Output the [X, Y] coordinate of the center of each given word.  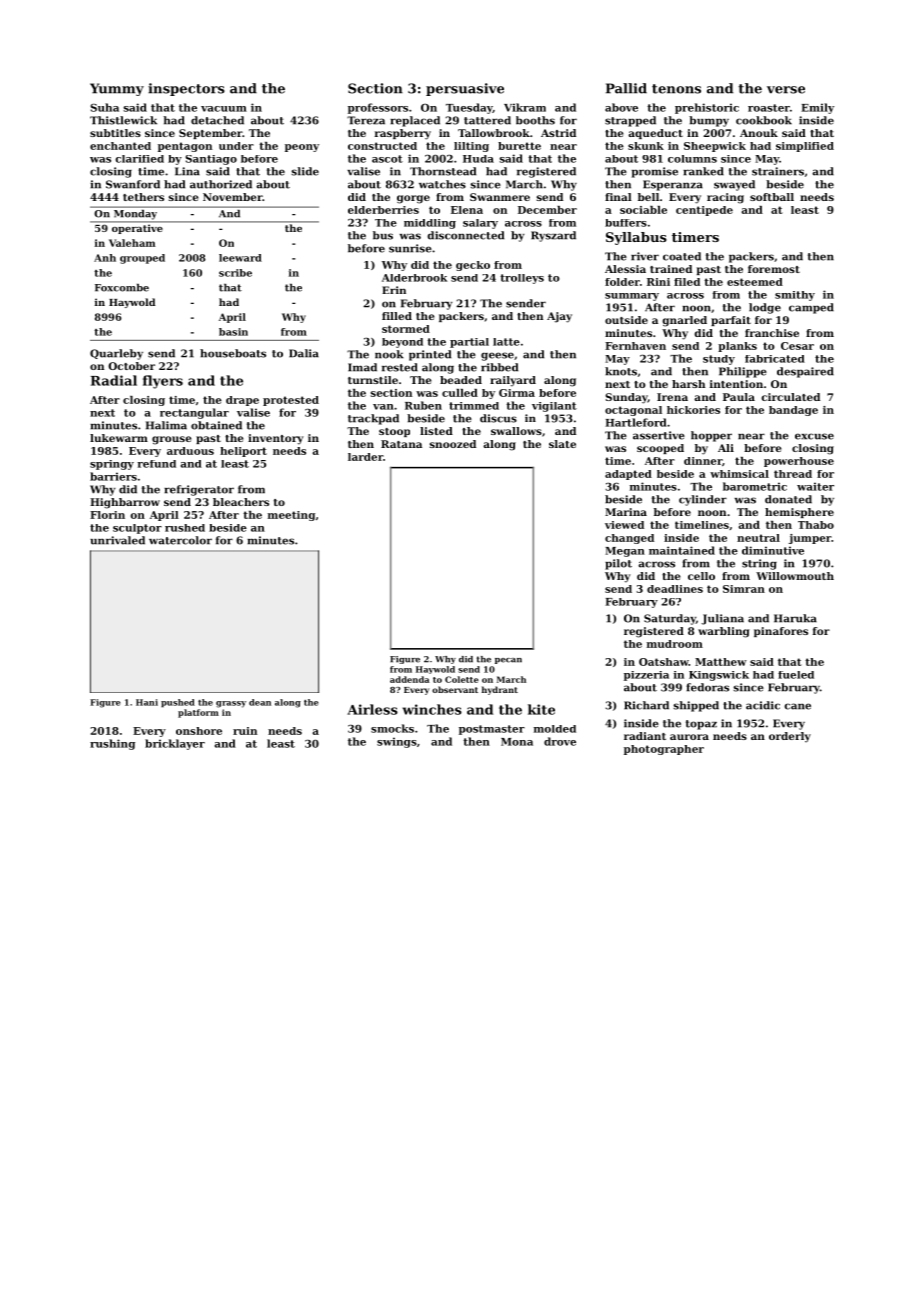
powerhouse [799, 462]
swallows [516, 431]
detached [217, 120]
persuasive [465, 89]
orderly [790, 737]
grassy [231, 704]
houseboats [233, 353]
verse [786, 90]
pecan [508, 661]
